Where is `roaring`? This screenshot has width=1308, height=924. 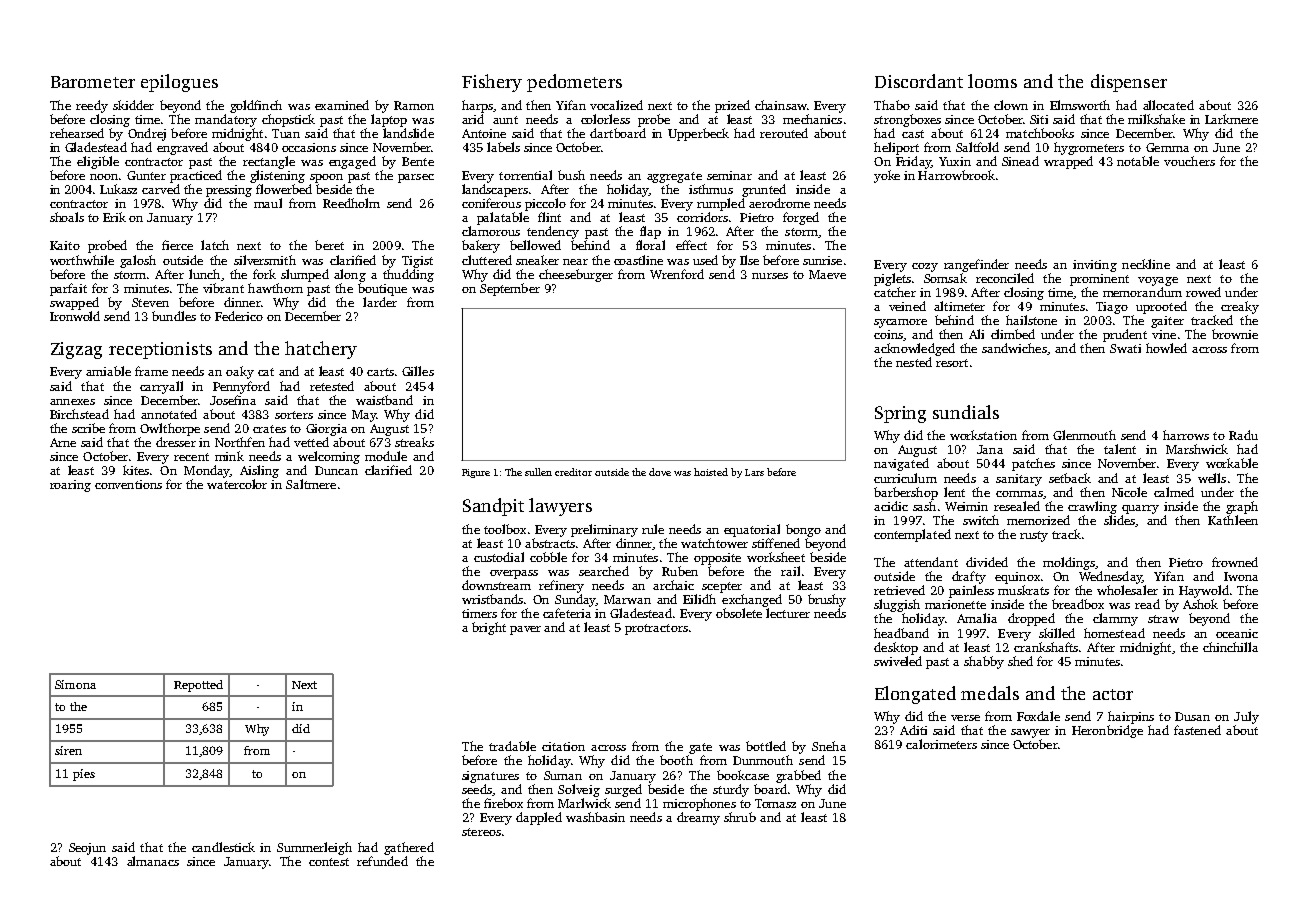 roaring is located at coordinates (70, 486).
